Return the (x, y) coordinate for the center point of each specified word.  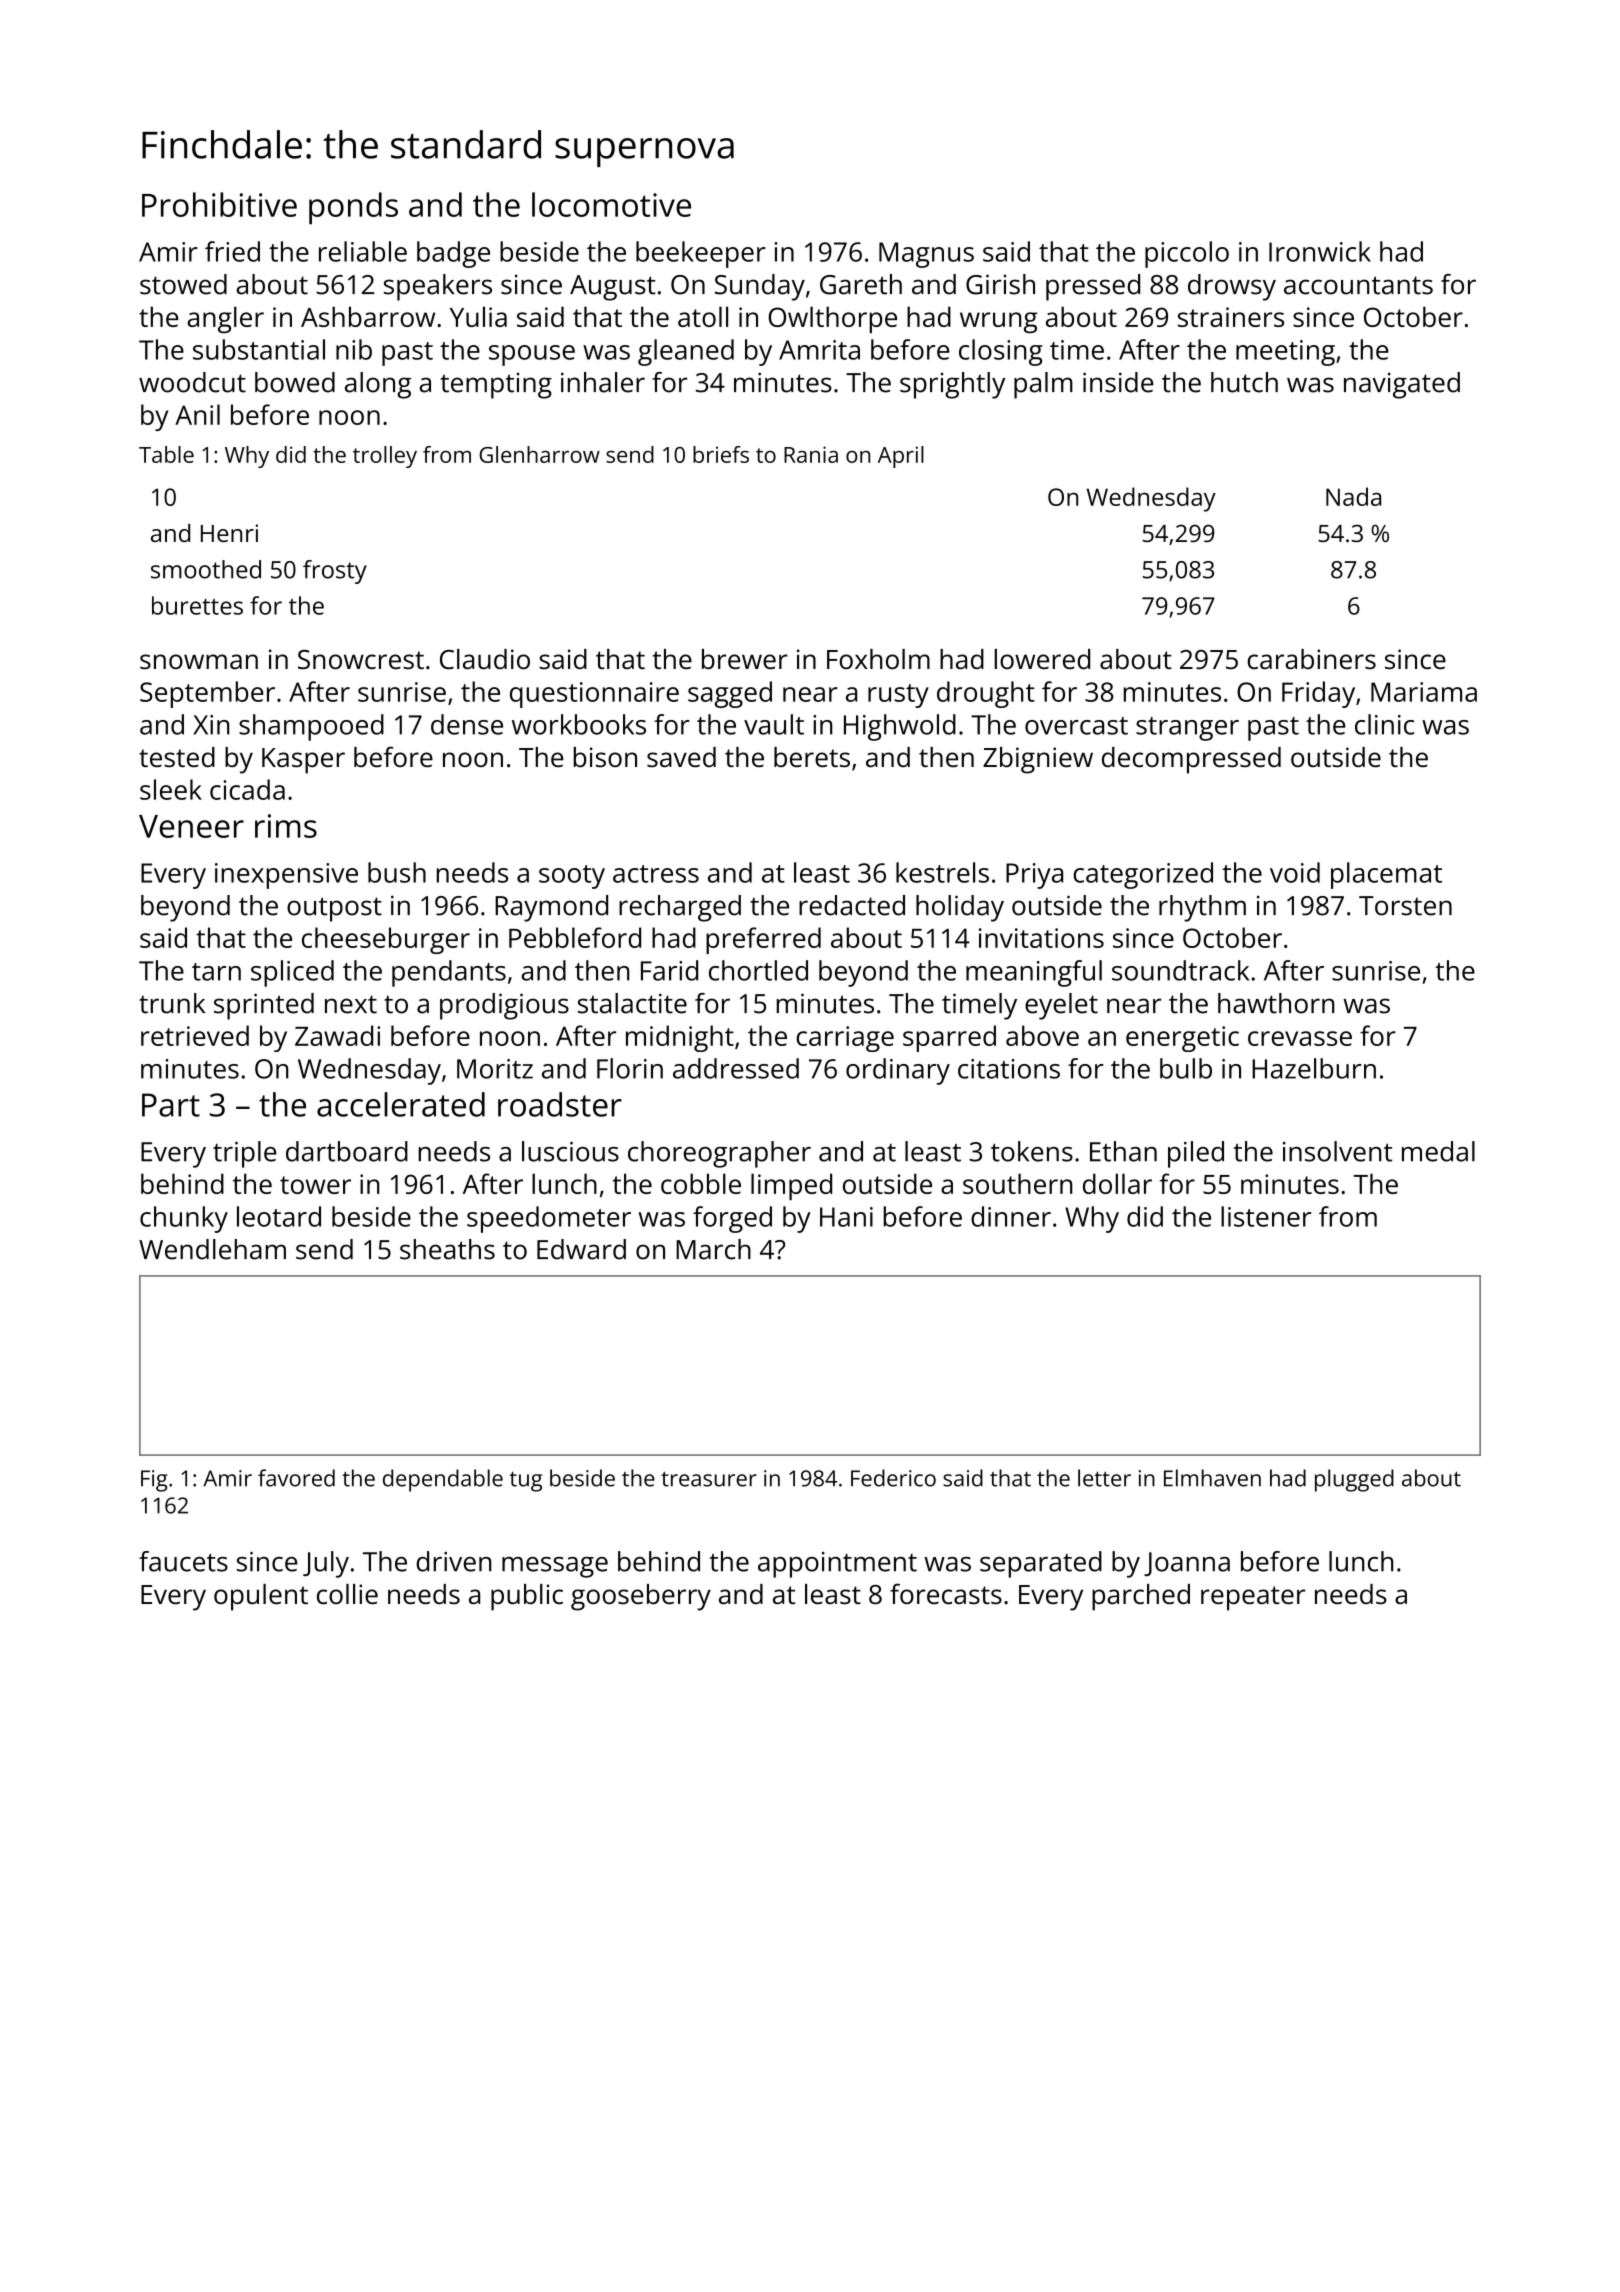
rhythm (1202, 908)
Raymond (551, 908)
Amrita (819, 350)
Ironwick (1320, 251)
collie (347, 1594)
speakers (438, 287)
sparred (949, 1038)
